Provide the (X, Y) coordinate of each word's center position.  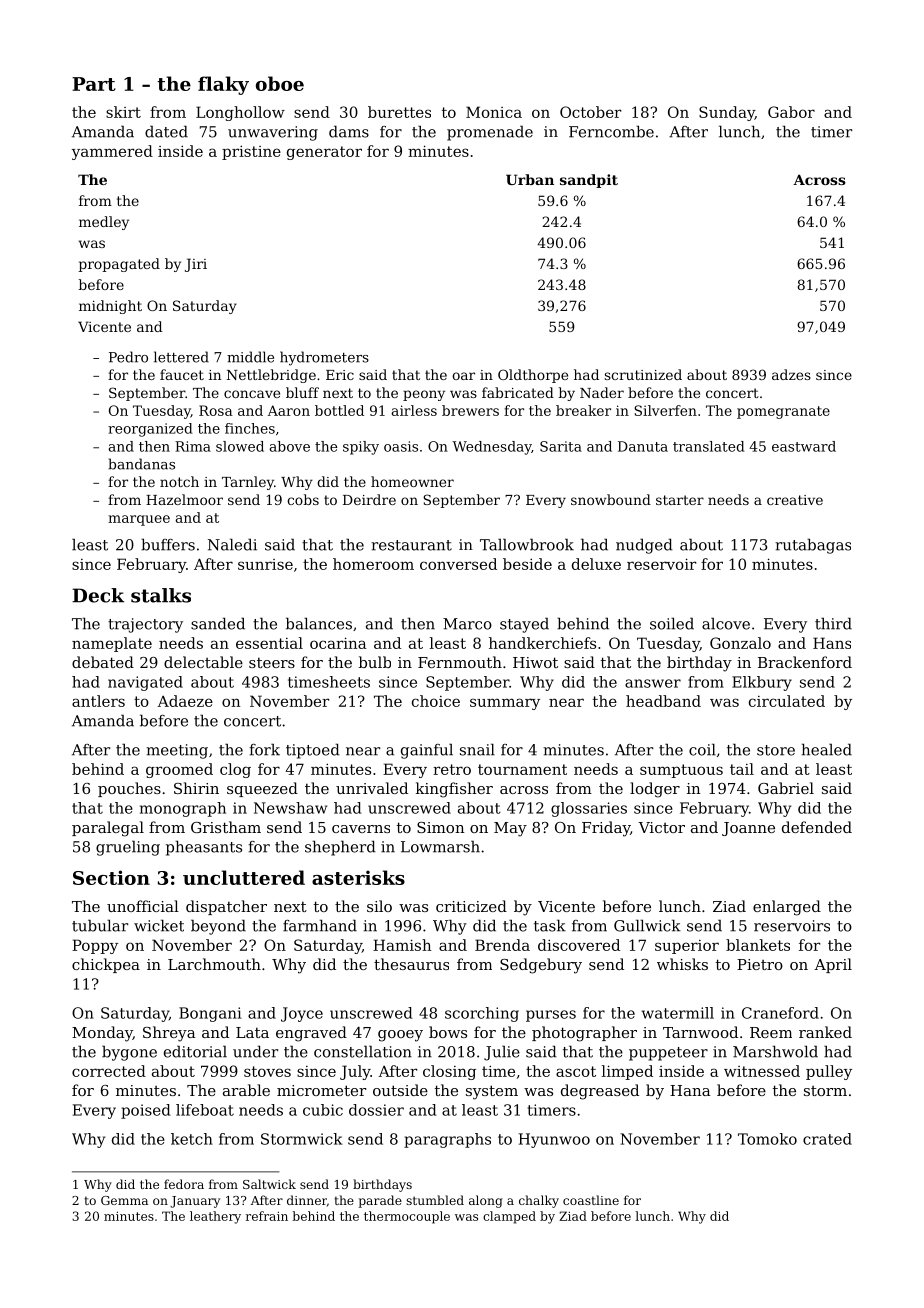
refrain (267, 1216)
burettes (399, 112)
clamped (509, 1217)
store (776, 750)
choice (436, 701)
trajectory (145, 625)
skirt (123, 112)
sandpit (589, 181)
